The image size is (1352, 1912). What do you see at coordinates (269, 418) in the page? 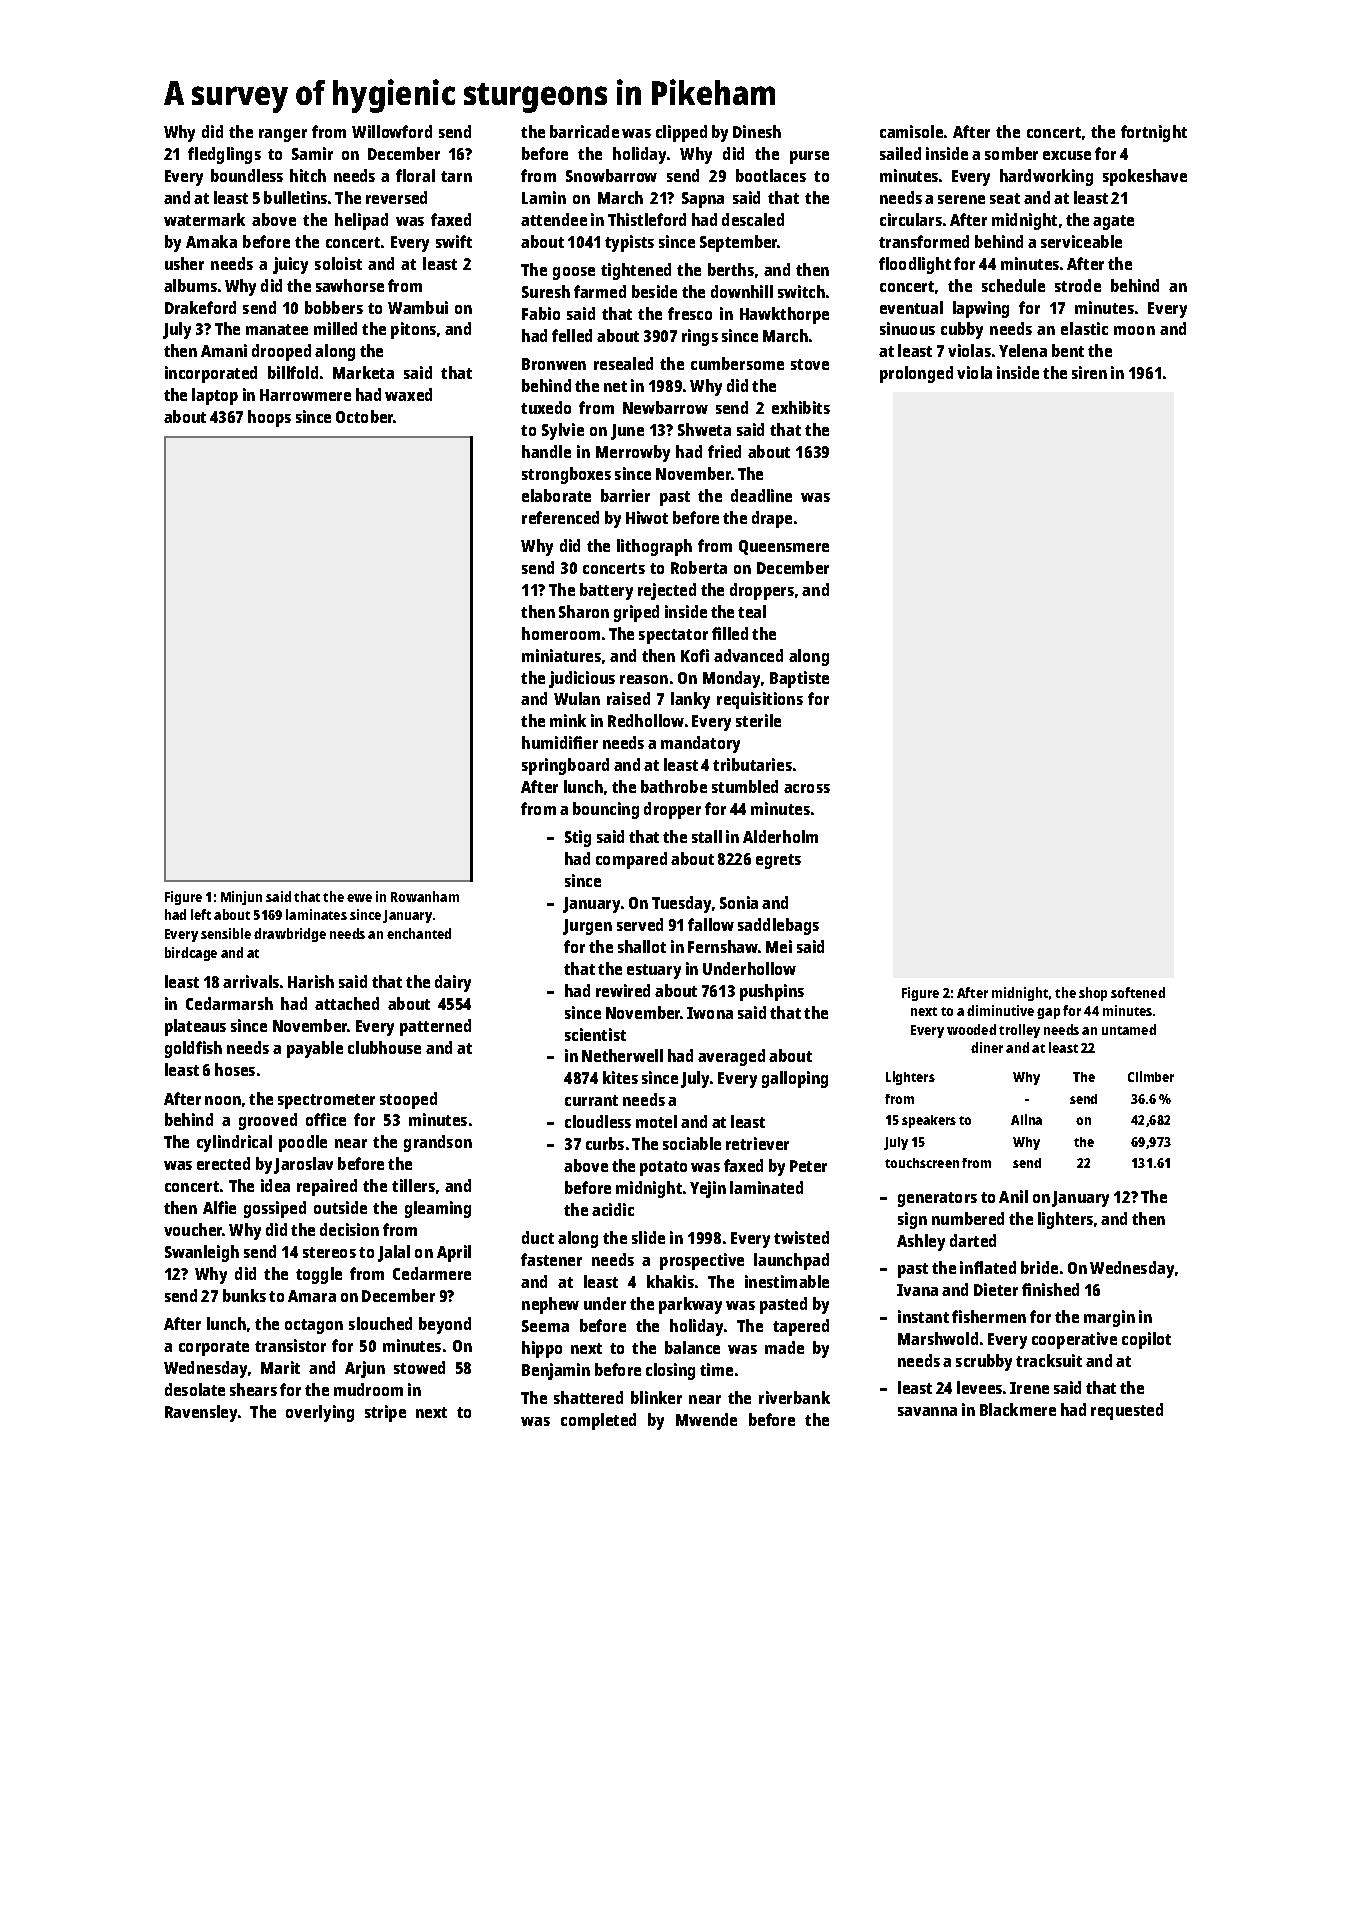
I see `hoops` at bounding box center [269, 418].
